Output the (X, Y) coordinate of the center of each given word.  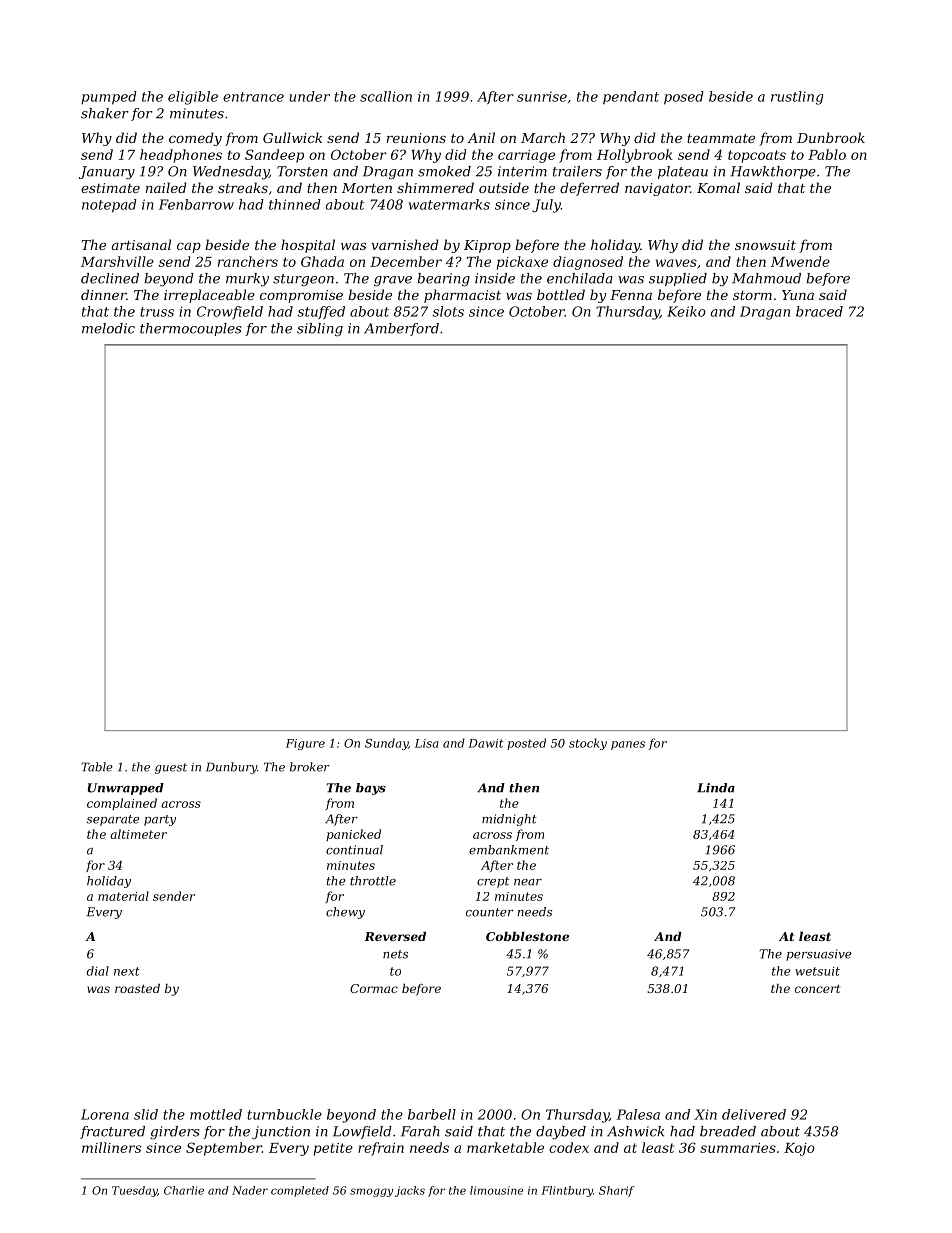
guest (171, 768)
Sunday (386, 744)
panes (628, 745)
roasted (137, 988)
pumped (109, 98)
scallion (386, 96)
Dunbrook (831, 137)
